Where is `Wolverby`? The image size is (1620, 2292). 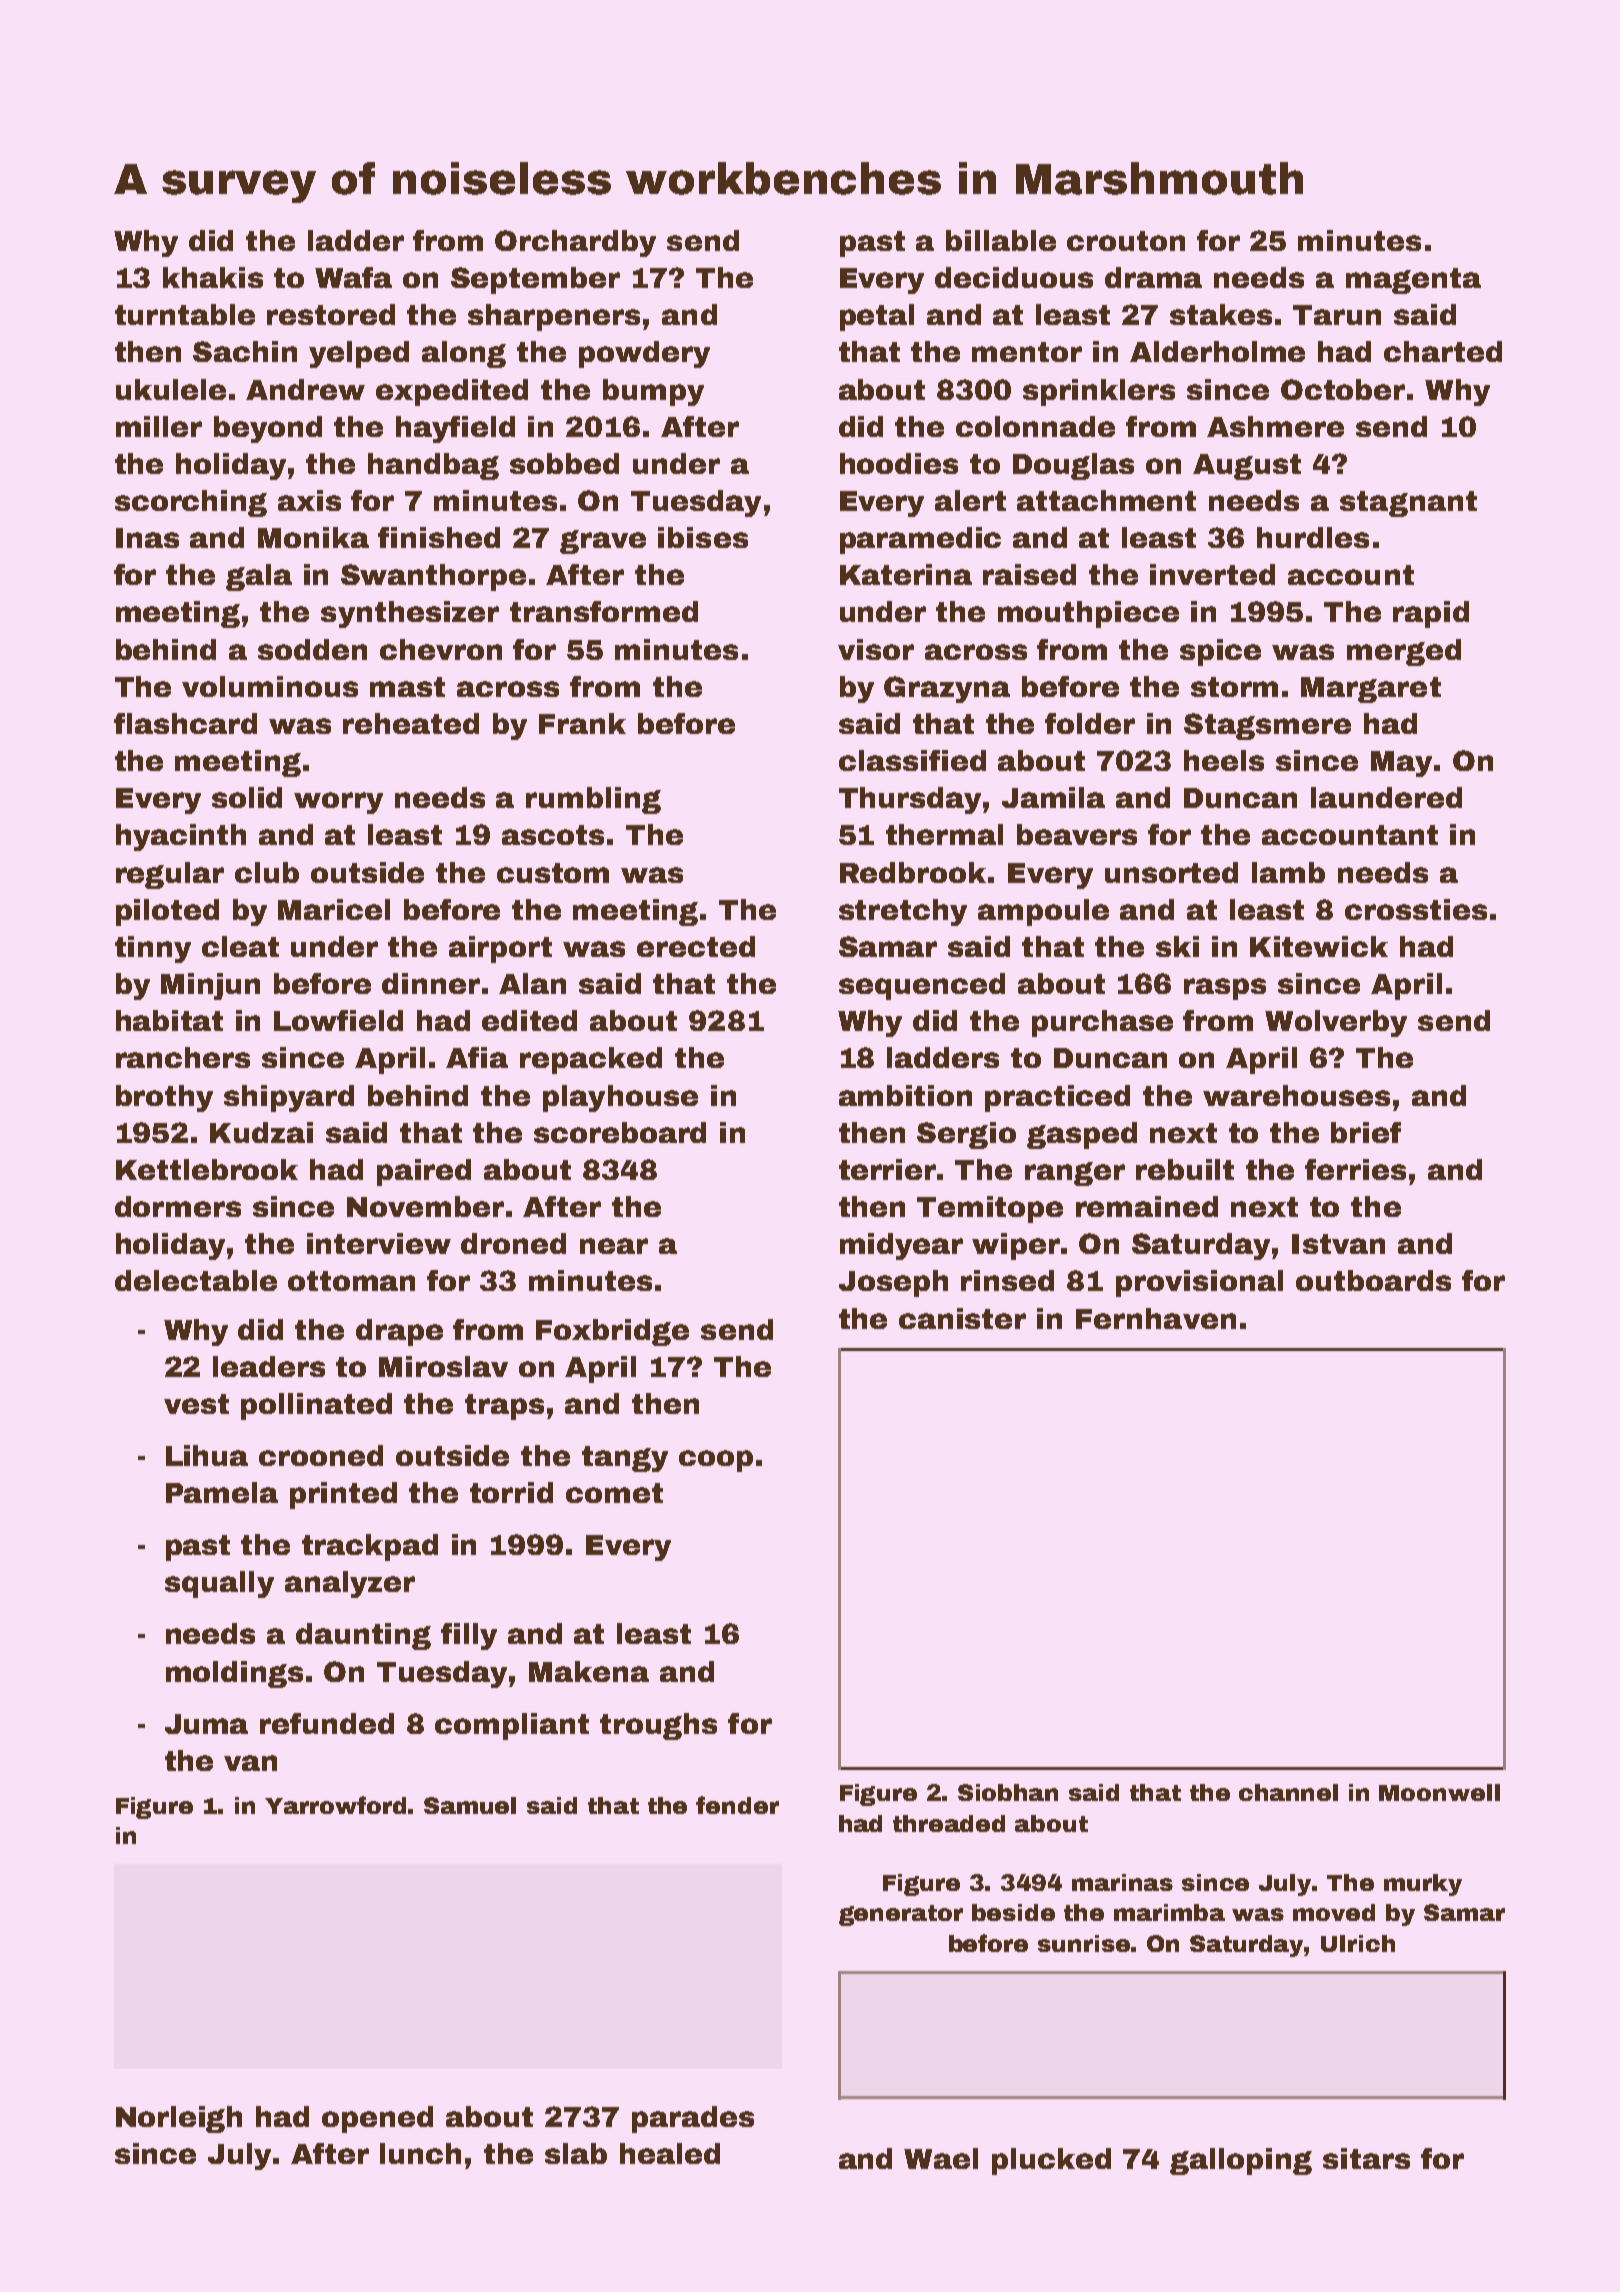
Wolverby is located at coordinates (1336, 1023).
